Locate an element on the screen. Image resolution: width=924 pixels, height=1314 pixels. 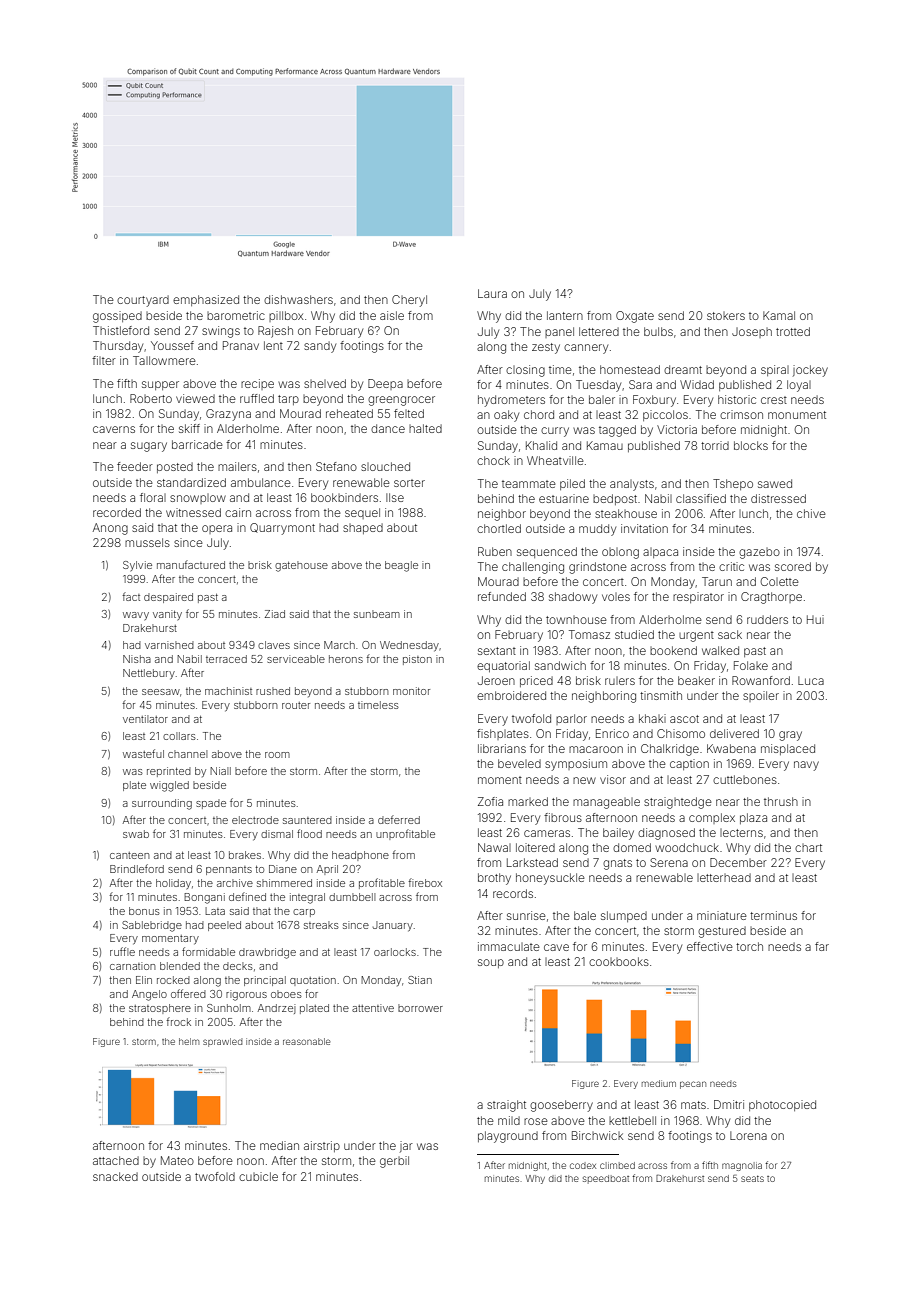
Laura is located at coordinates (492, 293).
